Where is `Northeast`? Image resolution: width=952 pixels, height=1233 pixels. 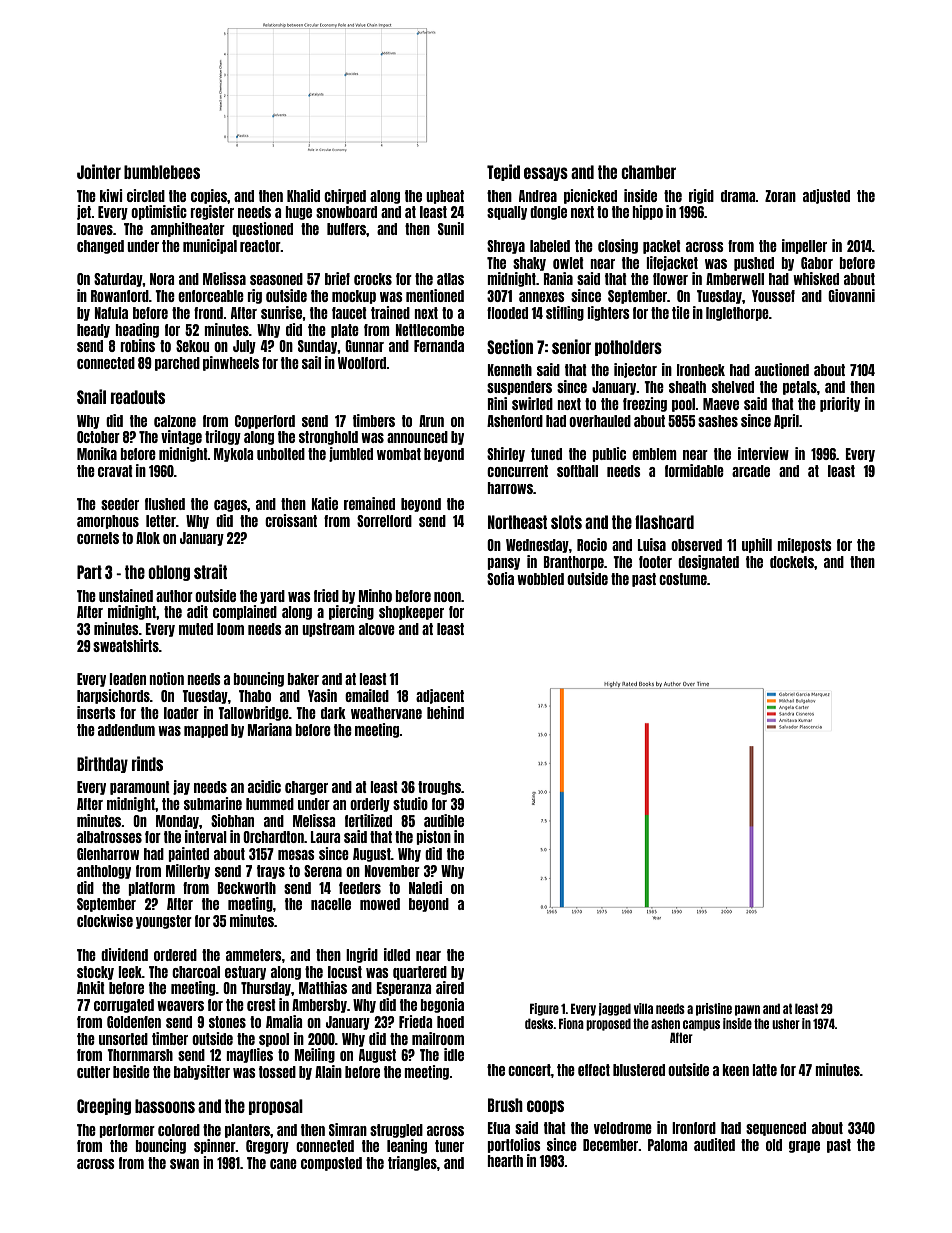 Northeast is located at coordinates (517, 522).
